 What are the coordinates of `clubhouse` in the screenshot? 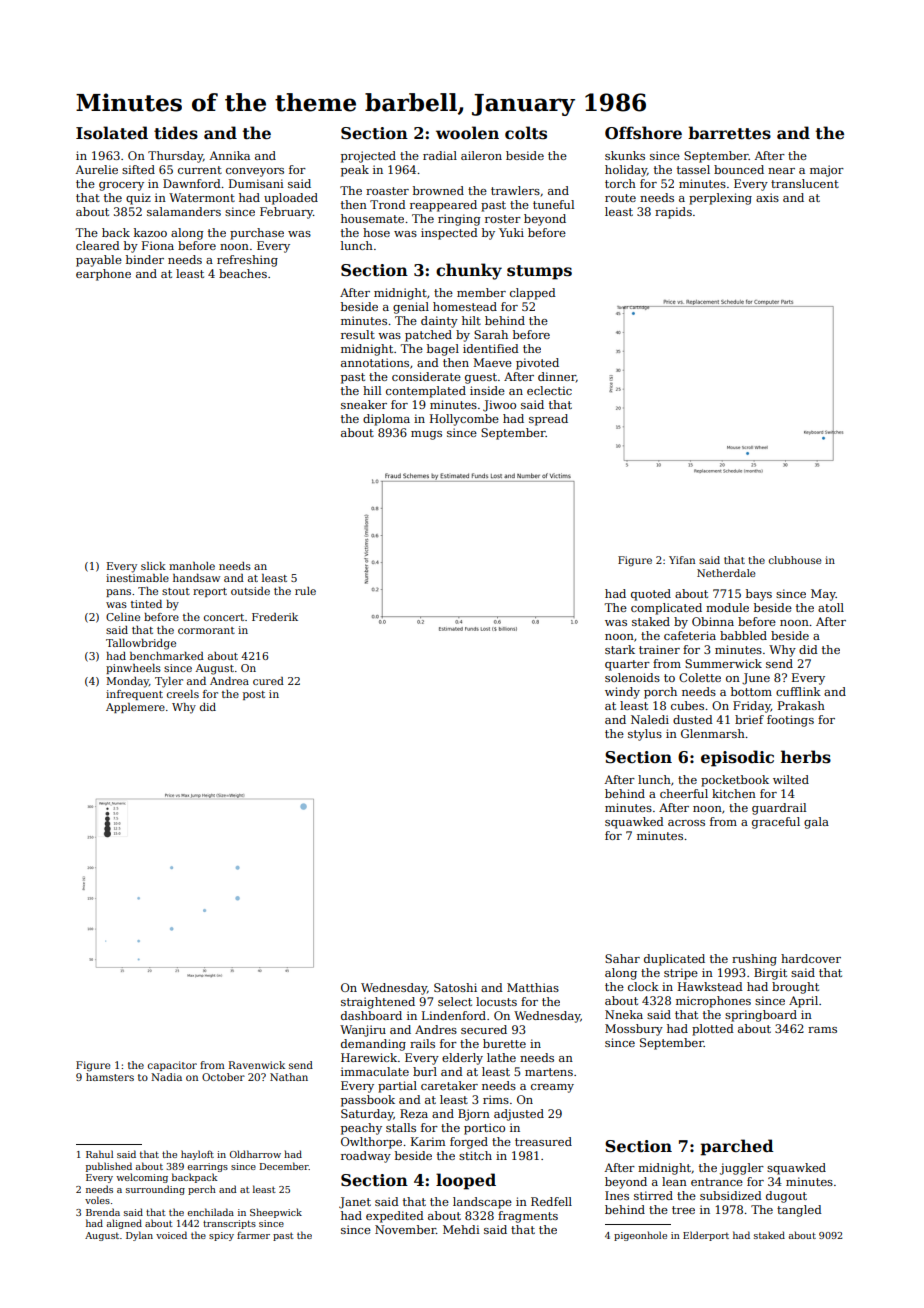 It's located at (795, 560).
